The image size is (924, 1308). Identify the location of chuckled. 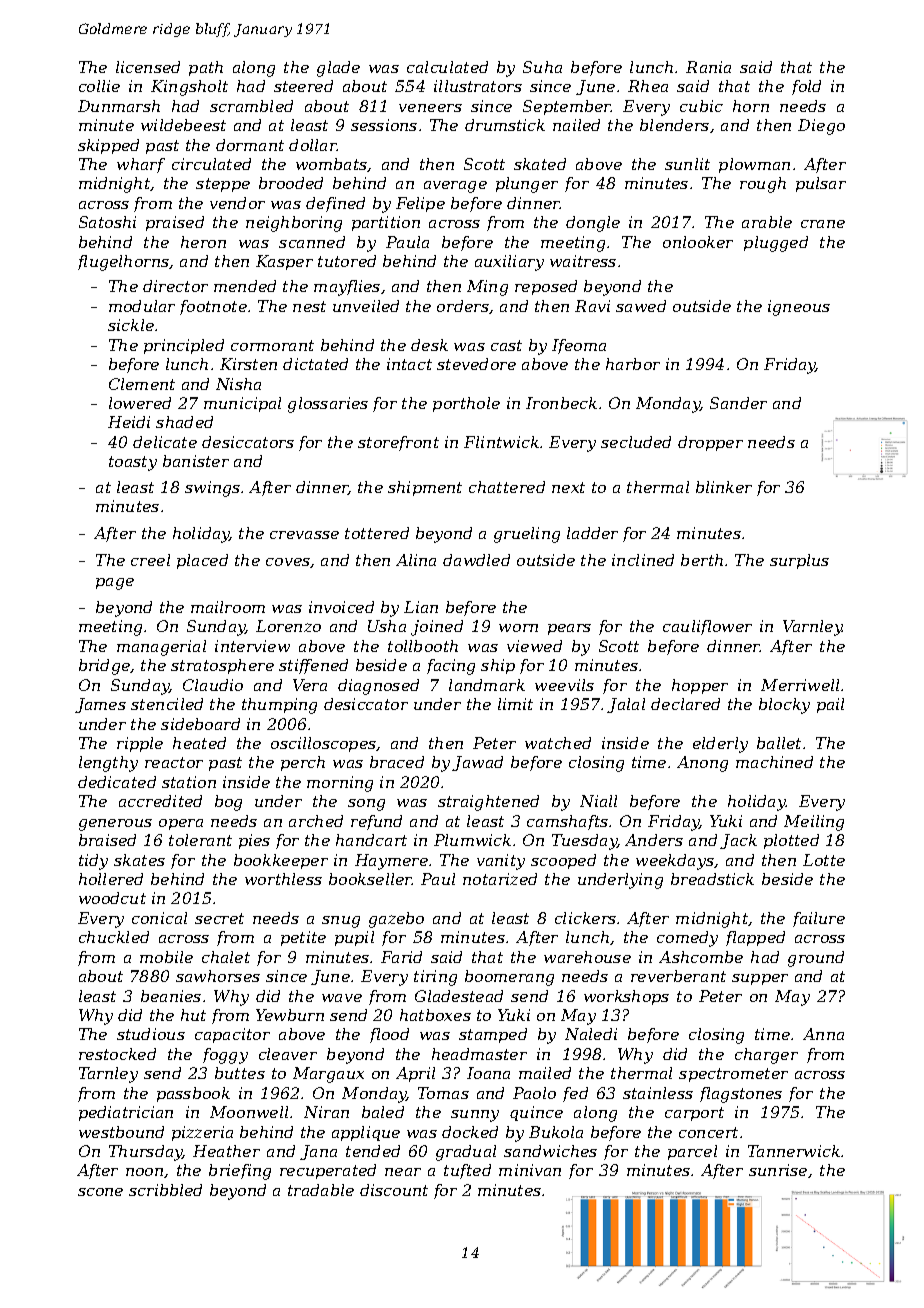
(114, 937).
